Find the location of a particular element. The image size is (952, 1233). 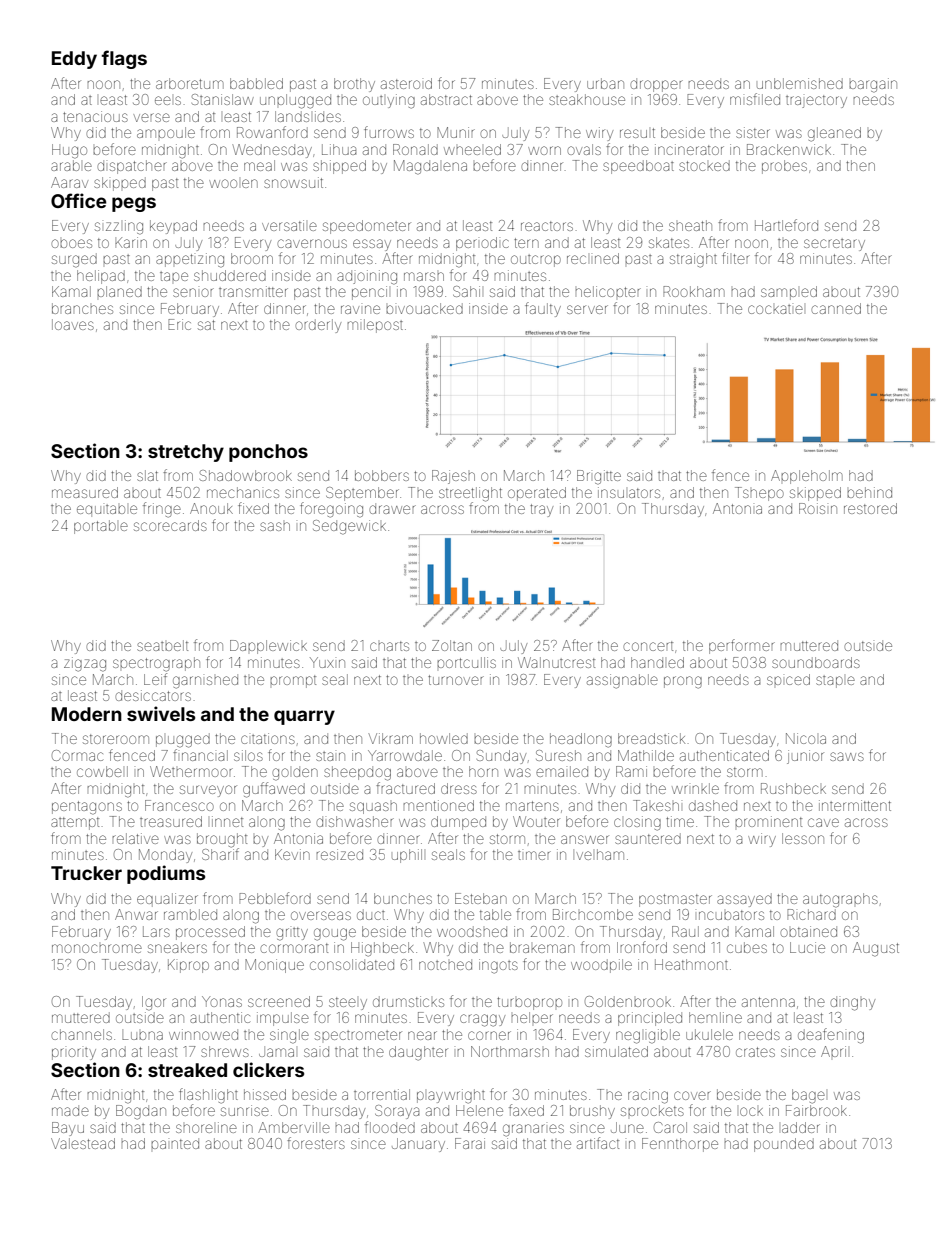

Hartleford is located at coordinates (786, 225).
